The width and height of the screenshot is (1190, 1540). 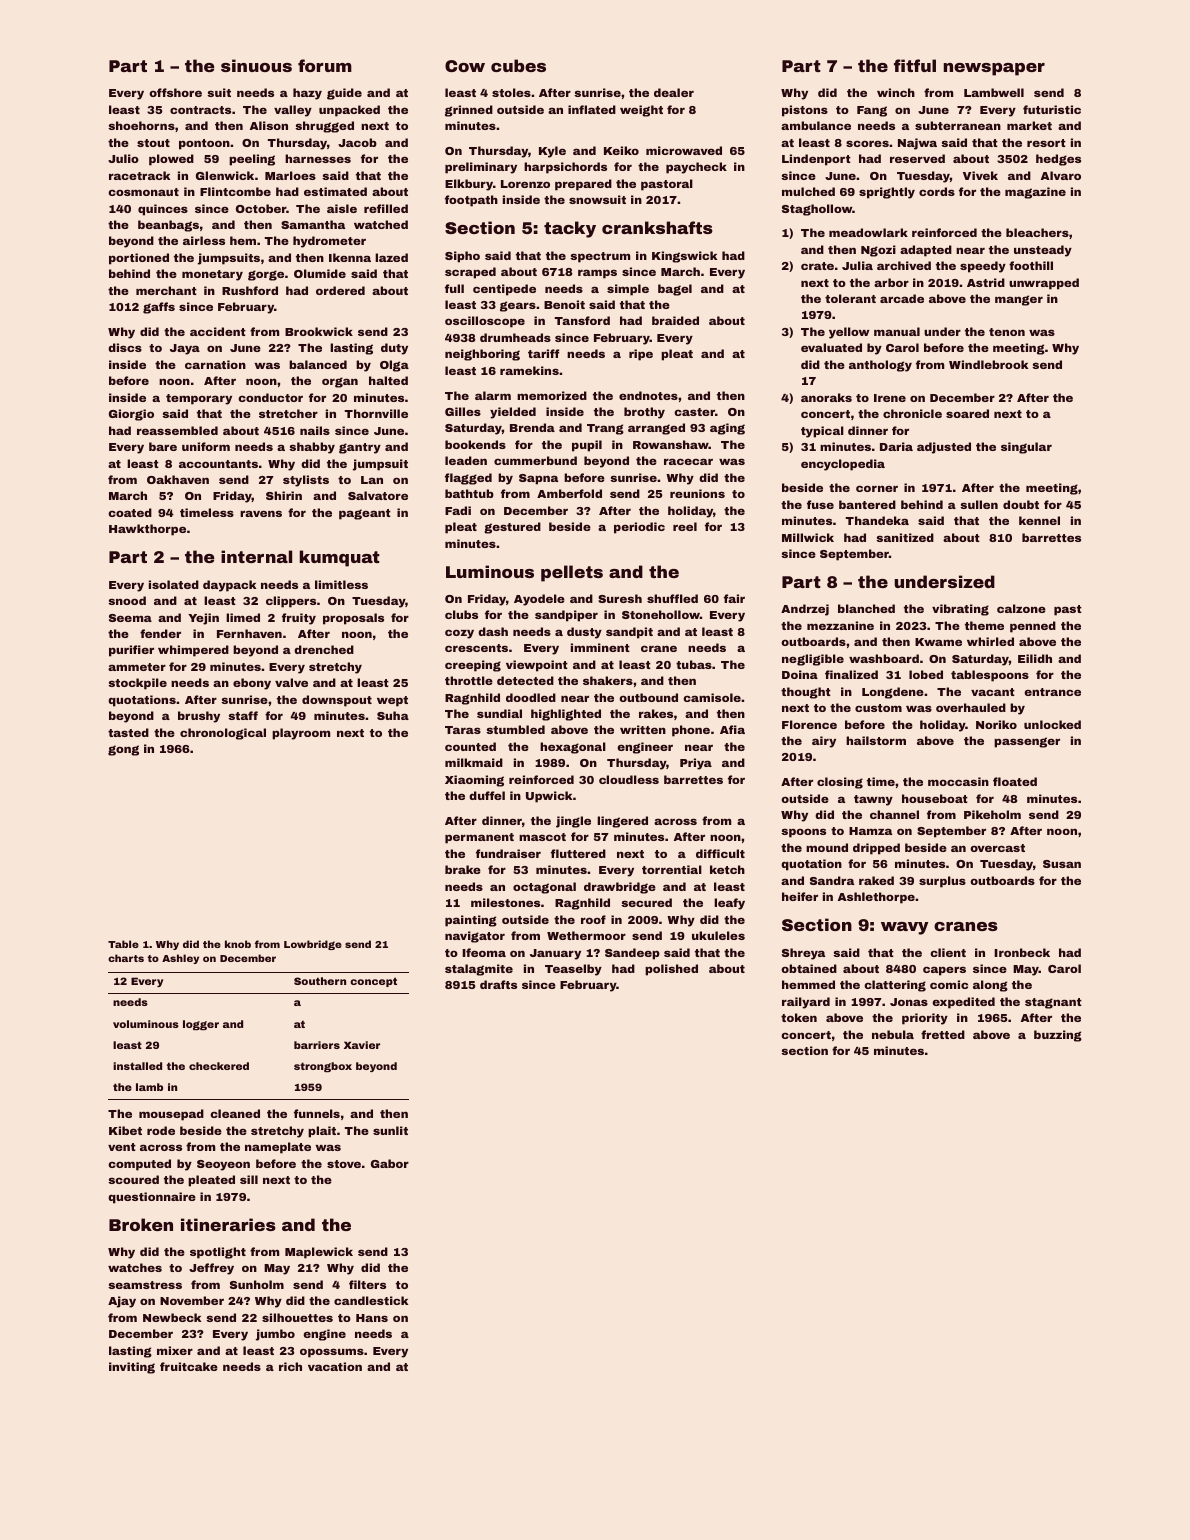 I want to click on coated, so click(x=130, y=512).
